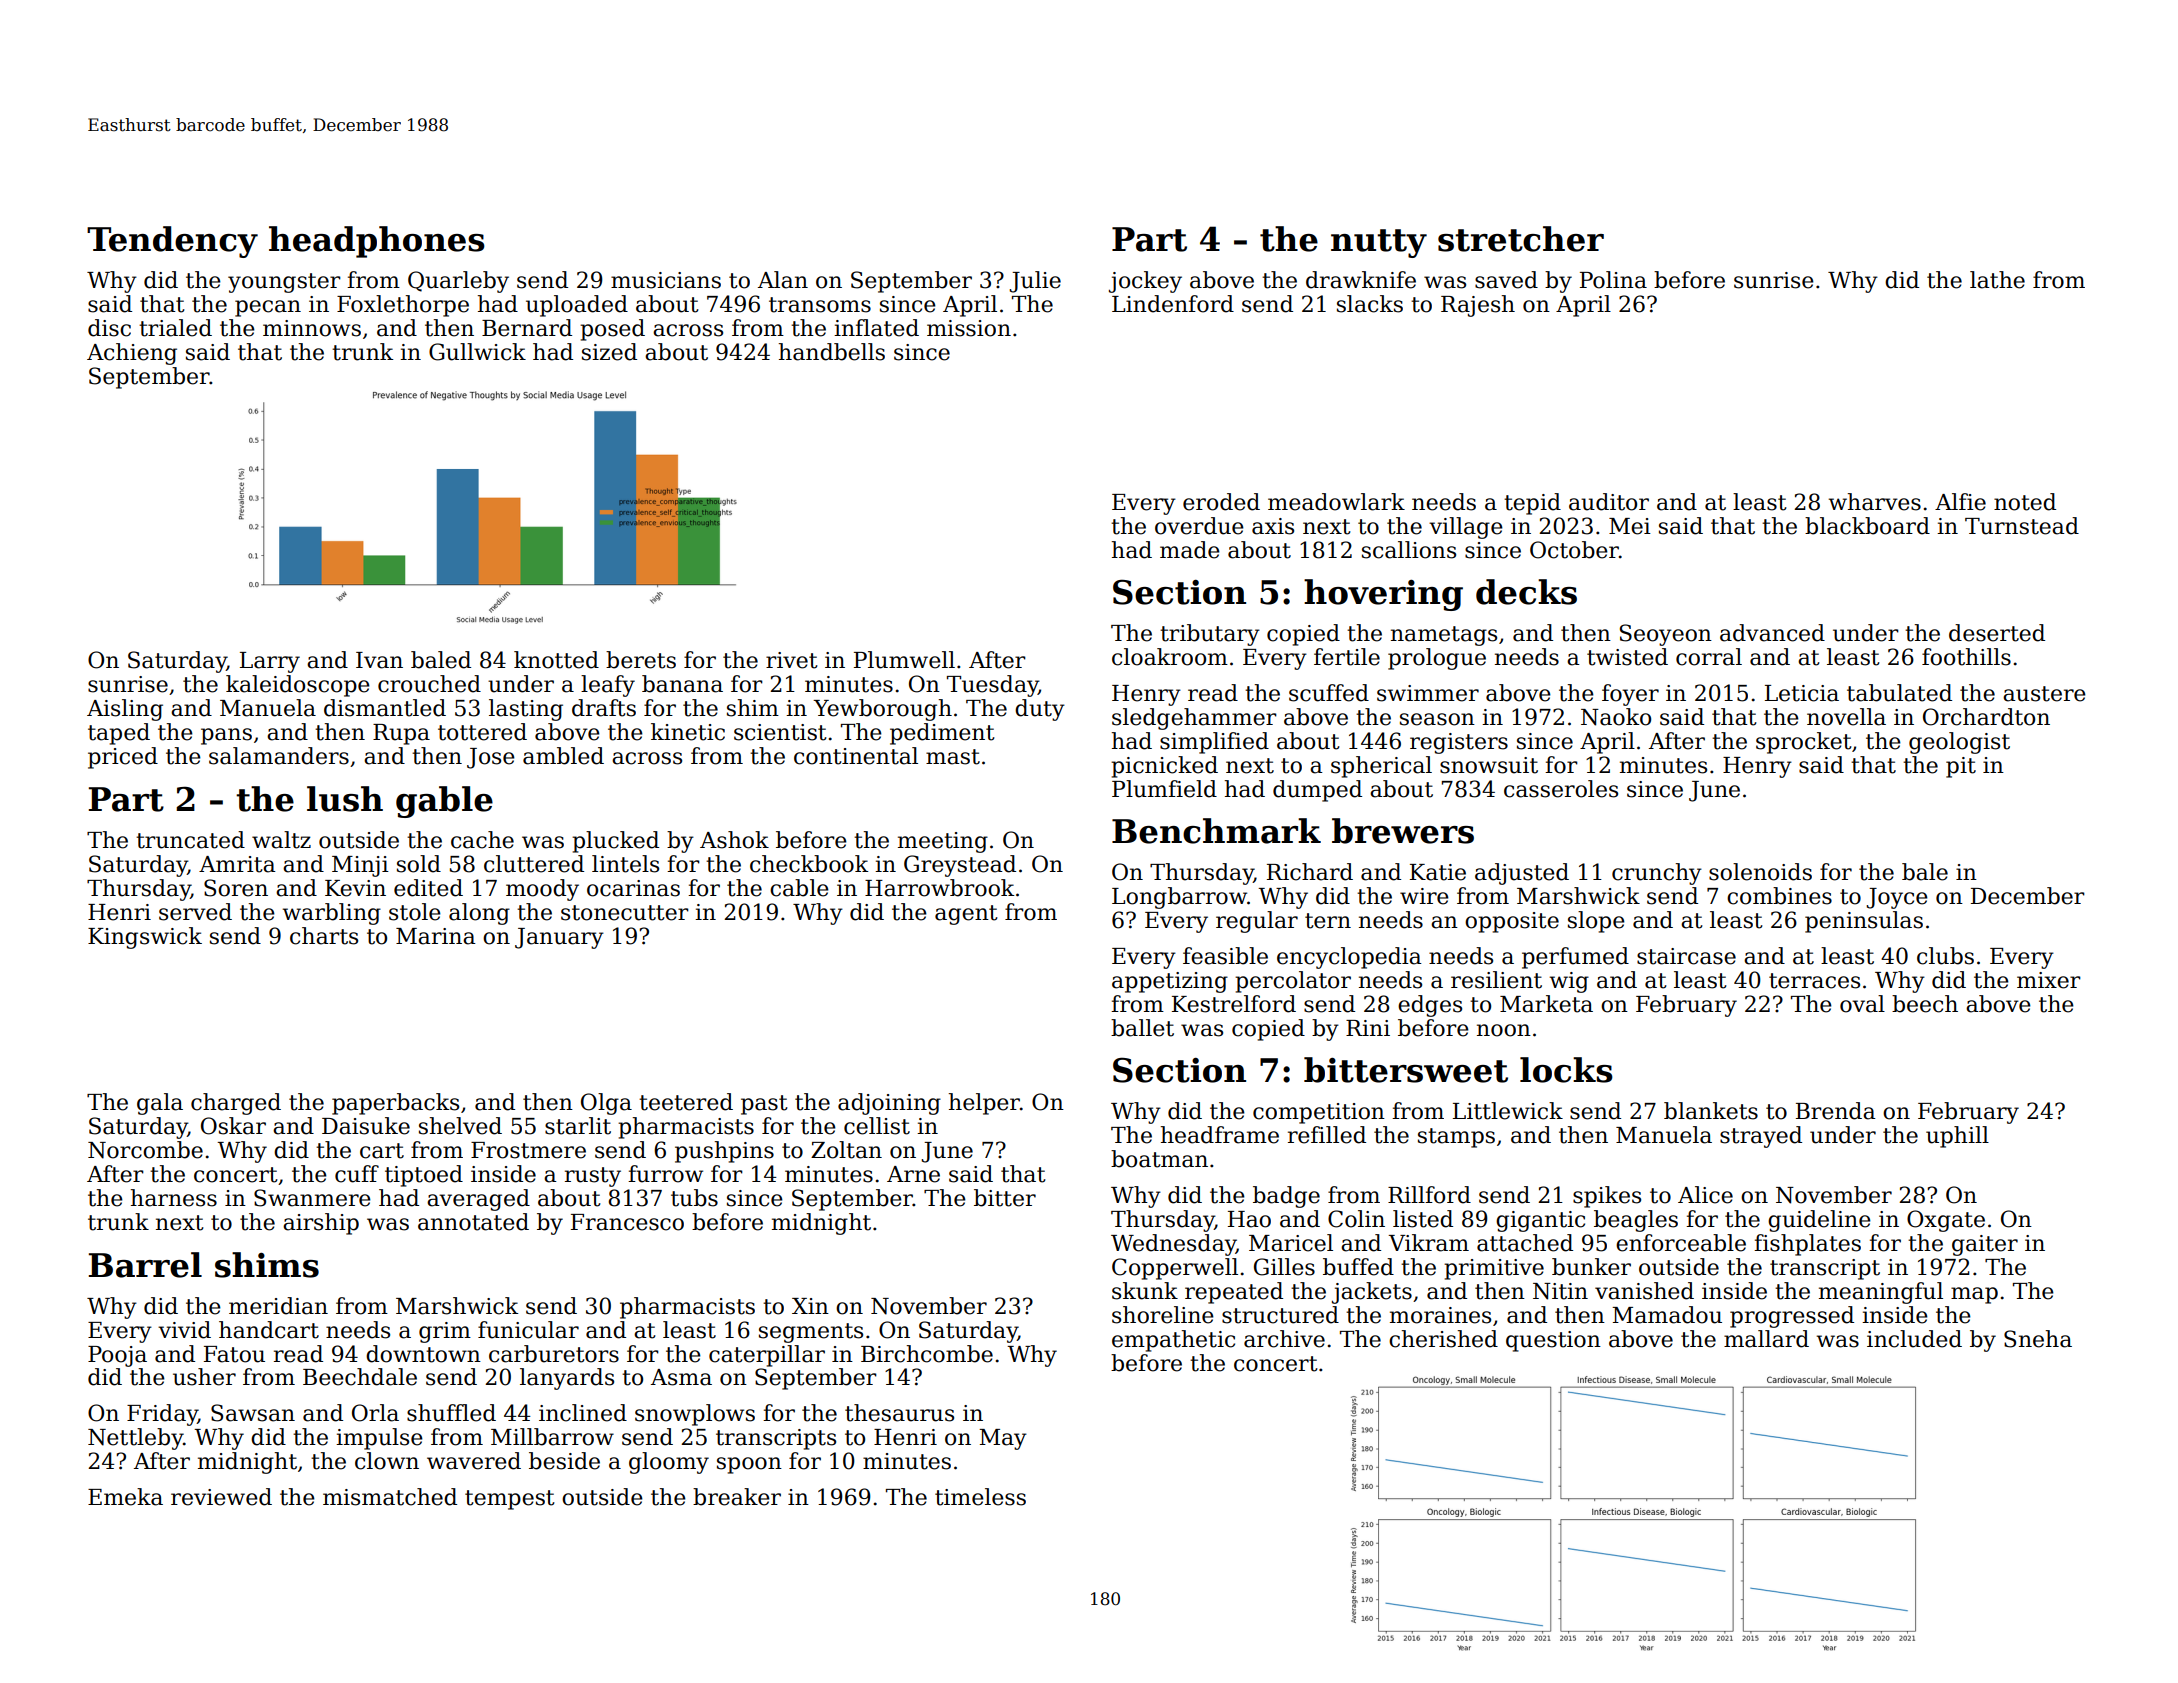 This screenshot has width=2178, height=1683. I want to click on blankets, so click(1711, 1111).
